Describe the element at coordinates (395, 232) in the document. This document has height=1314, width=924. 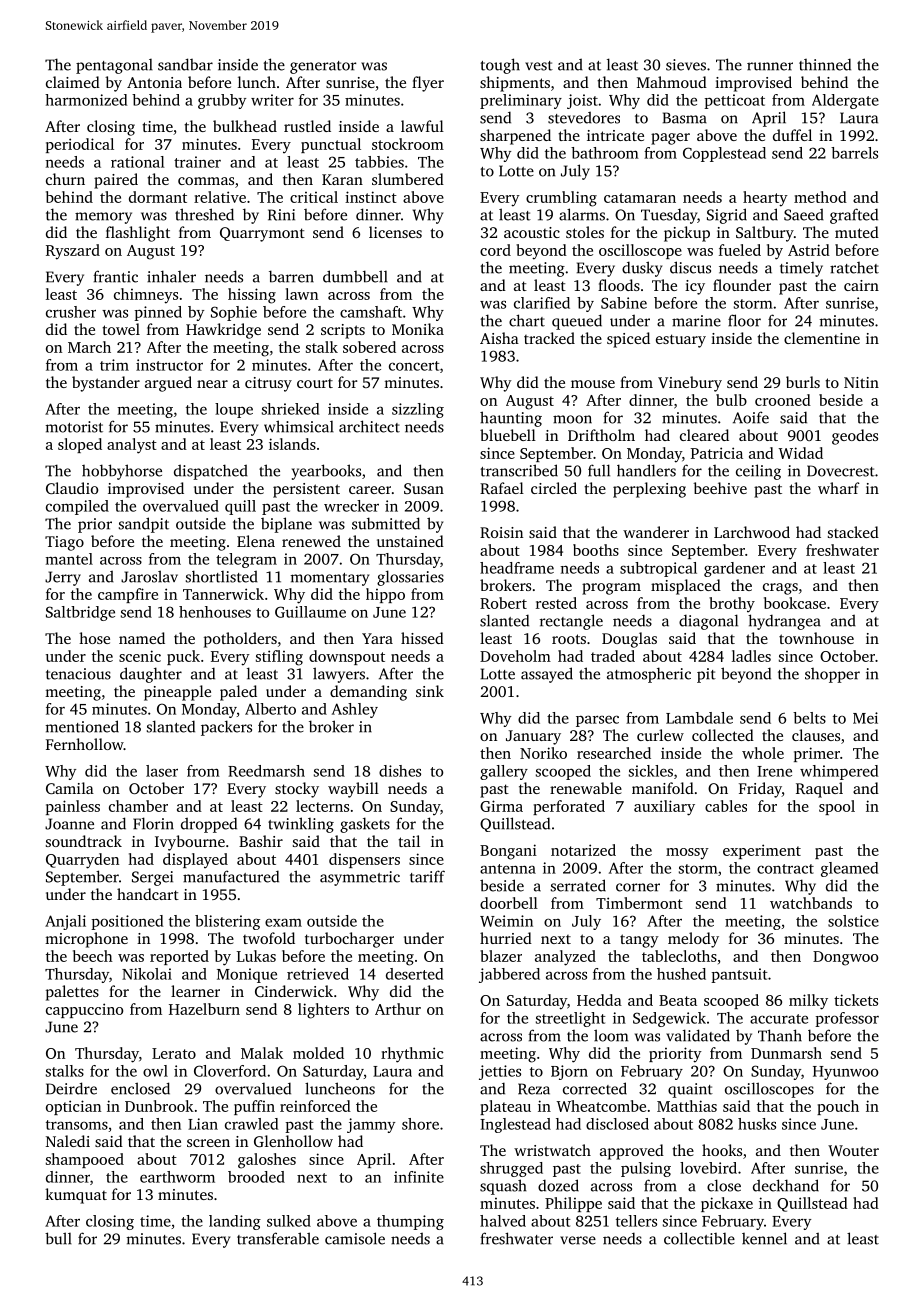
I see `licenses` at that location.
